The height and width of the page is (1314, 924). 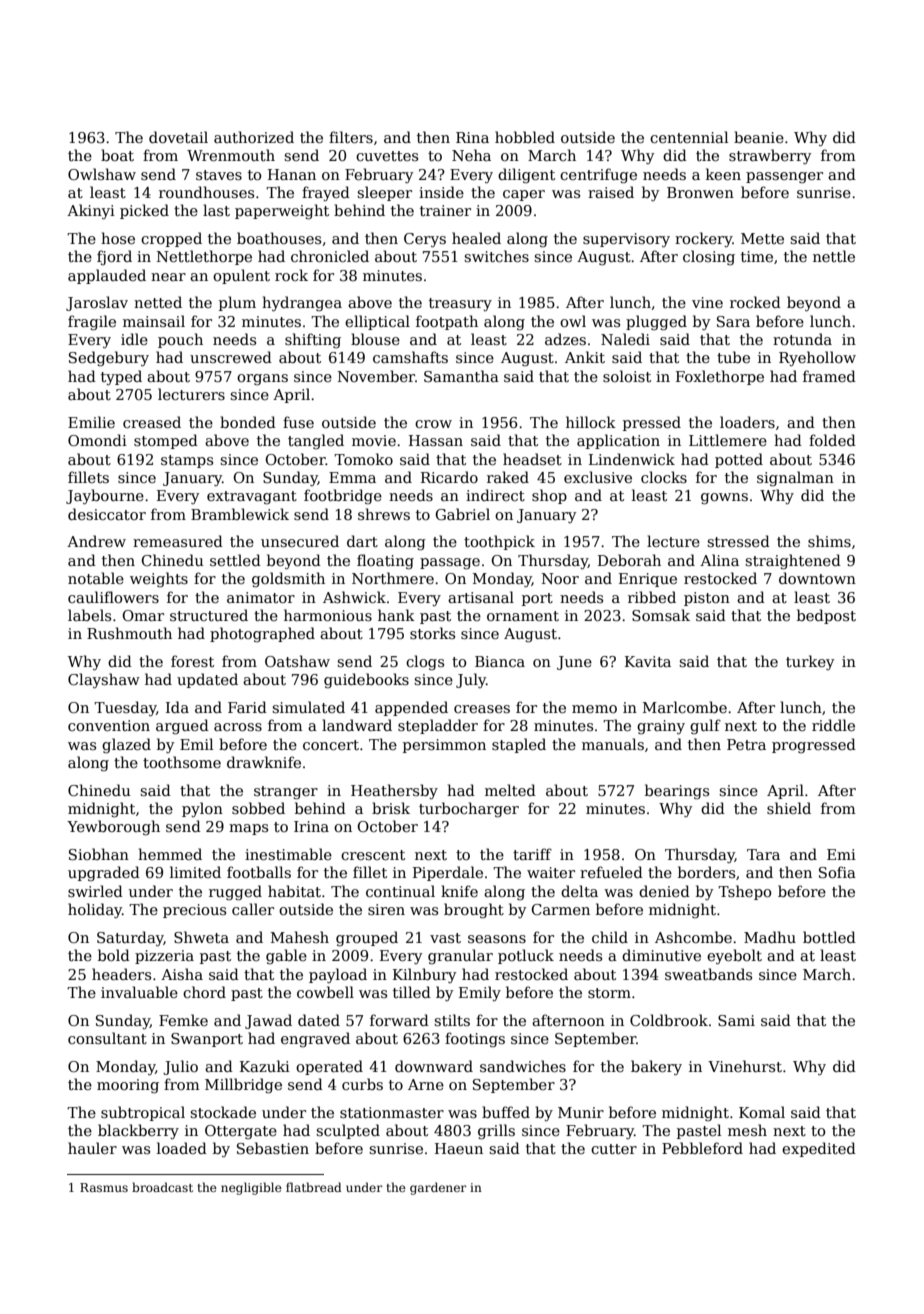 What do you see at coordinates (759, 137) in the page?
I see `beanie` at bounding box center [759, 137].
